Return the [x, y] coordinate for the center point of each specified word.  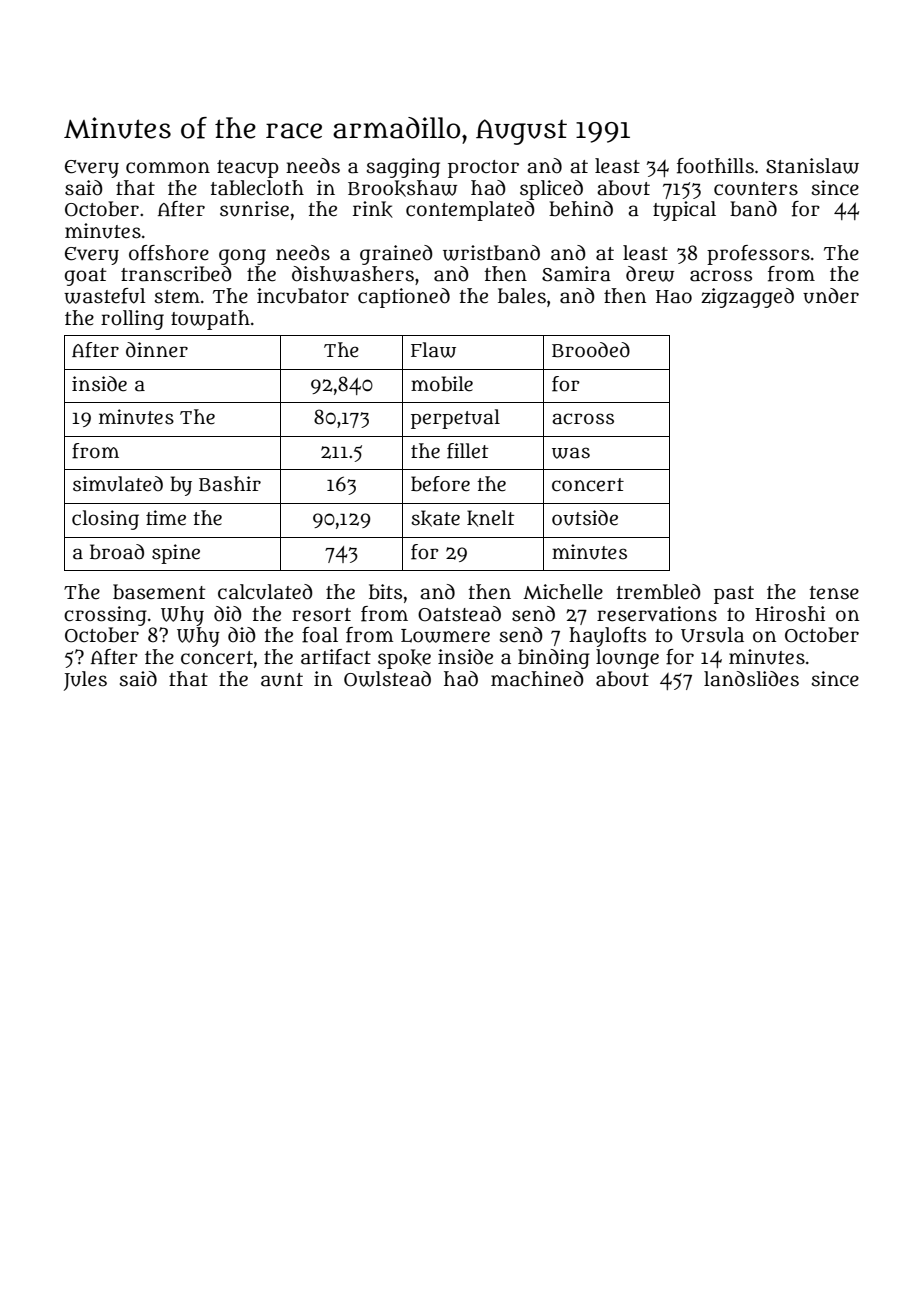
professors [758, 255]
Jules [85, 681]
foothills [715, 166]
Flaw [433, 350]
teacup [248, 169]
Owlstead [387, 679]
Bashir [230, 484]
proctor [483, 169]
